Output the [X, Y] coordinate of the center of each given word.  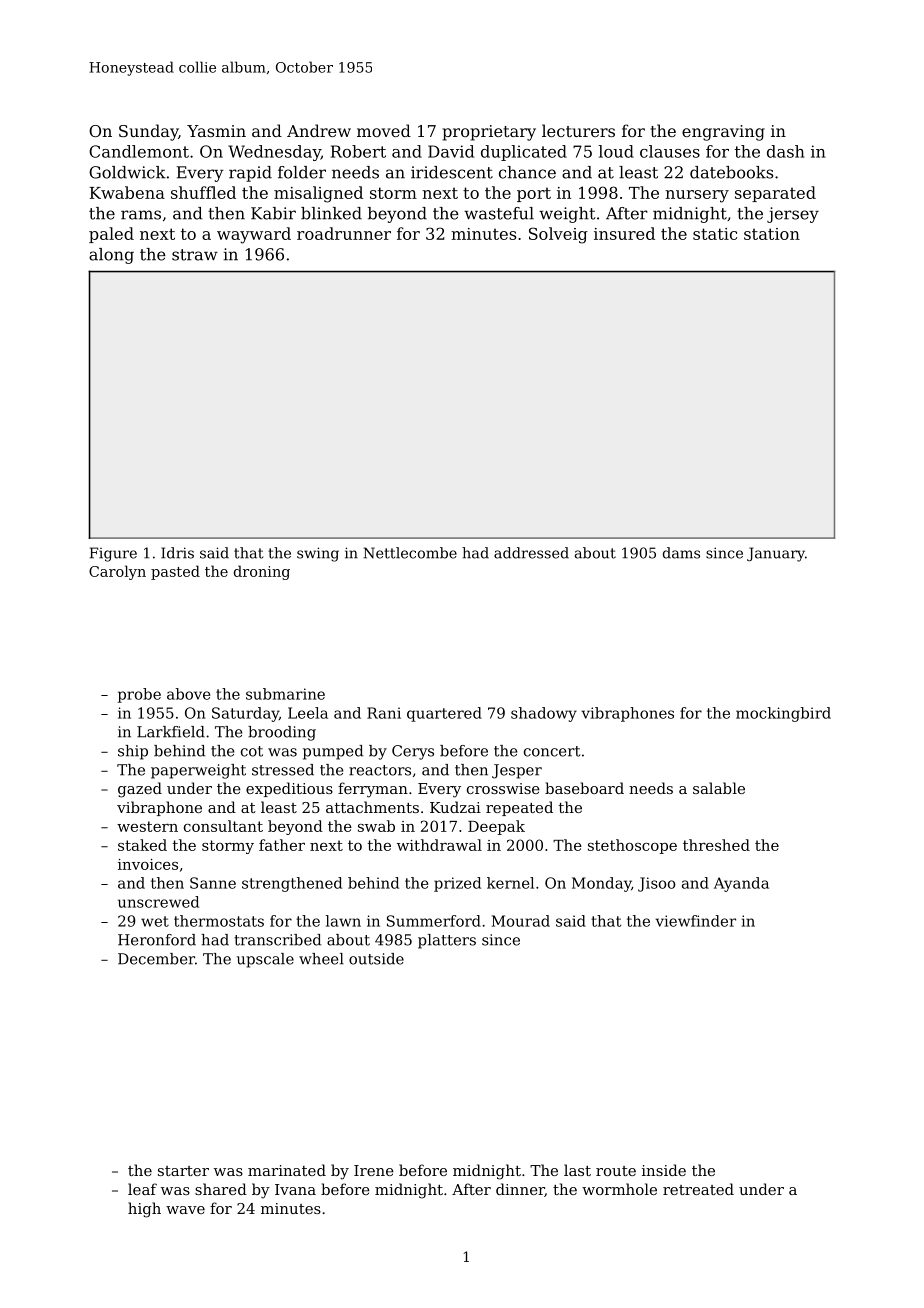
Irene [374, 1170]
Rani [384, 713]
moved [384, 130]
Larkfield [171, 732]
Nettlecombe [410, 553]
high [144, 1210]
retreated [698, 1189]
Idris [177, 553]
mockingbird [783, 714]
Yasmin [216, 131]
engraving [723, 133]
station [772, 234]
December [156, 959]
